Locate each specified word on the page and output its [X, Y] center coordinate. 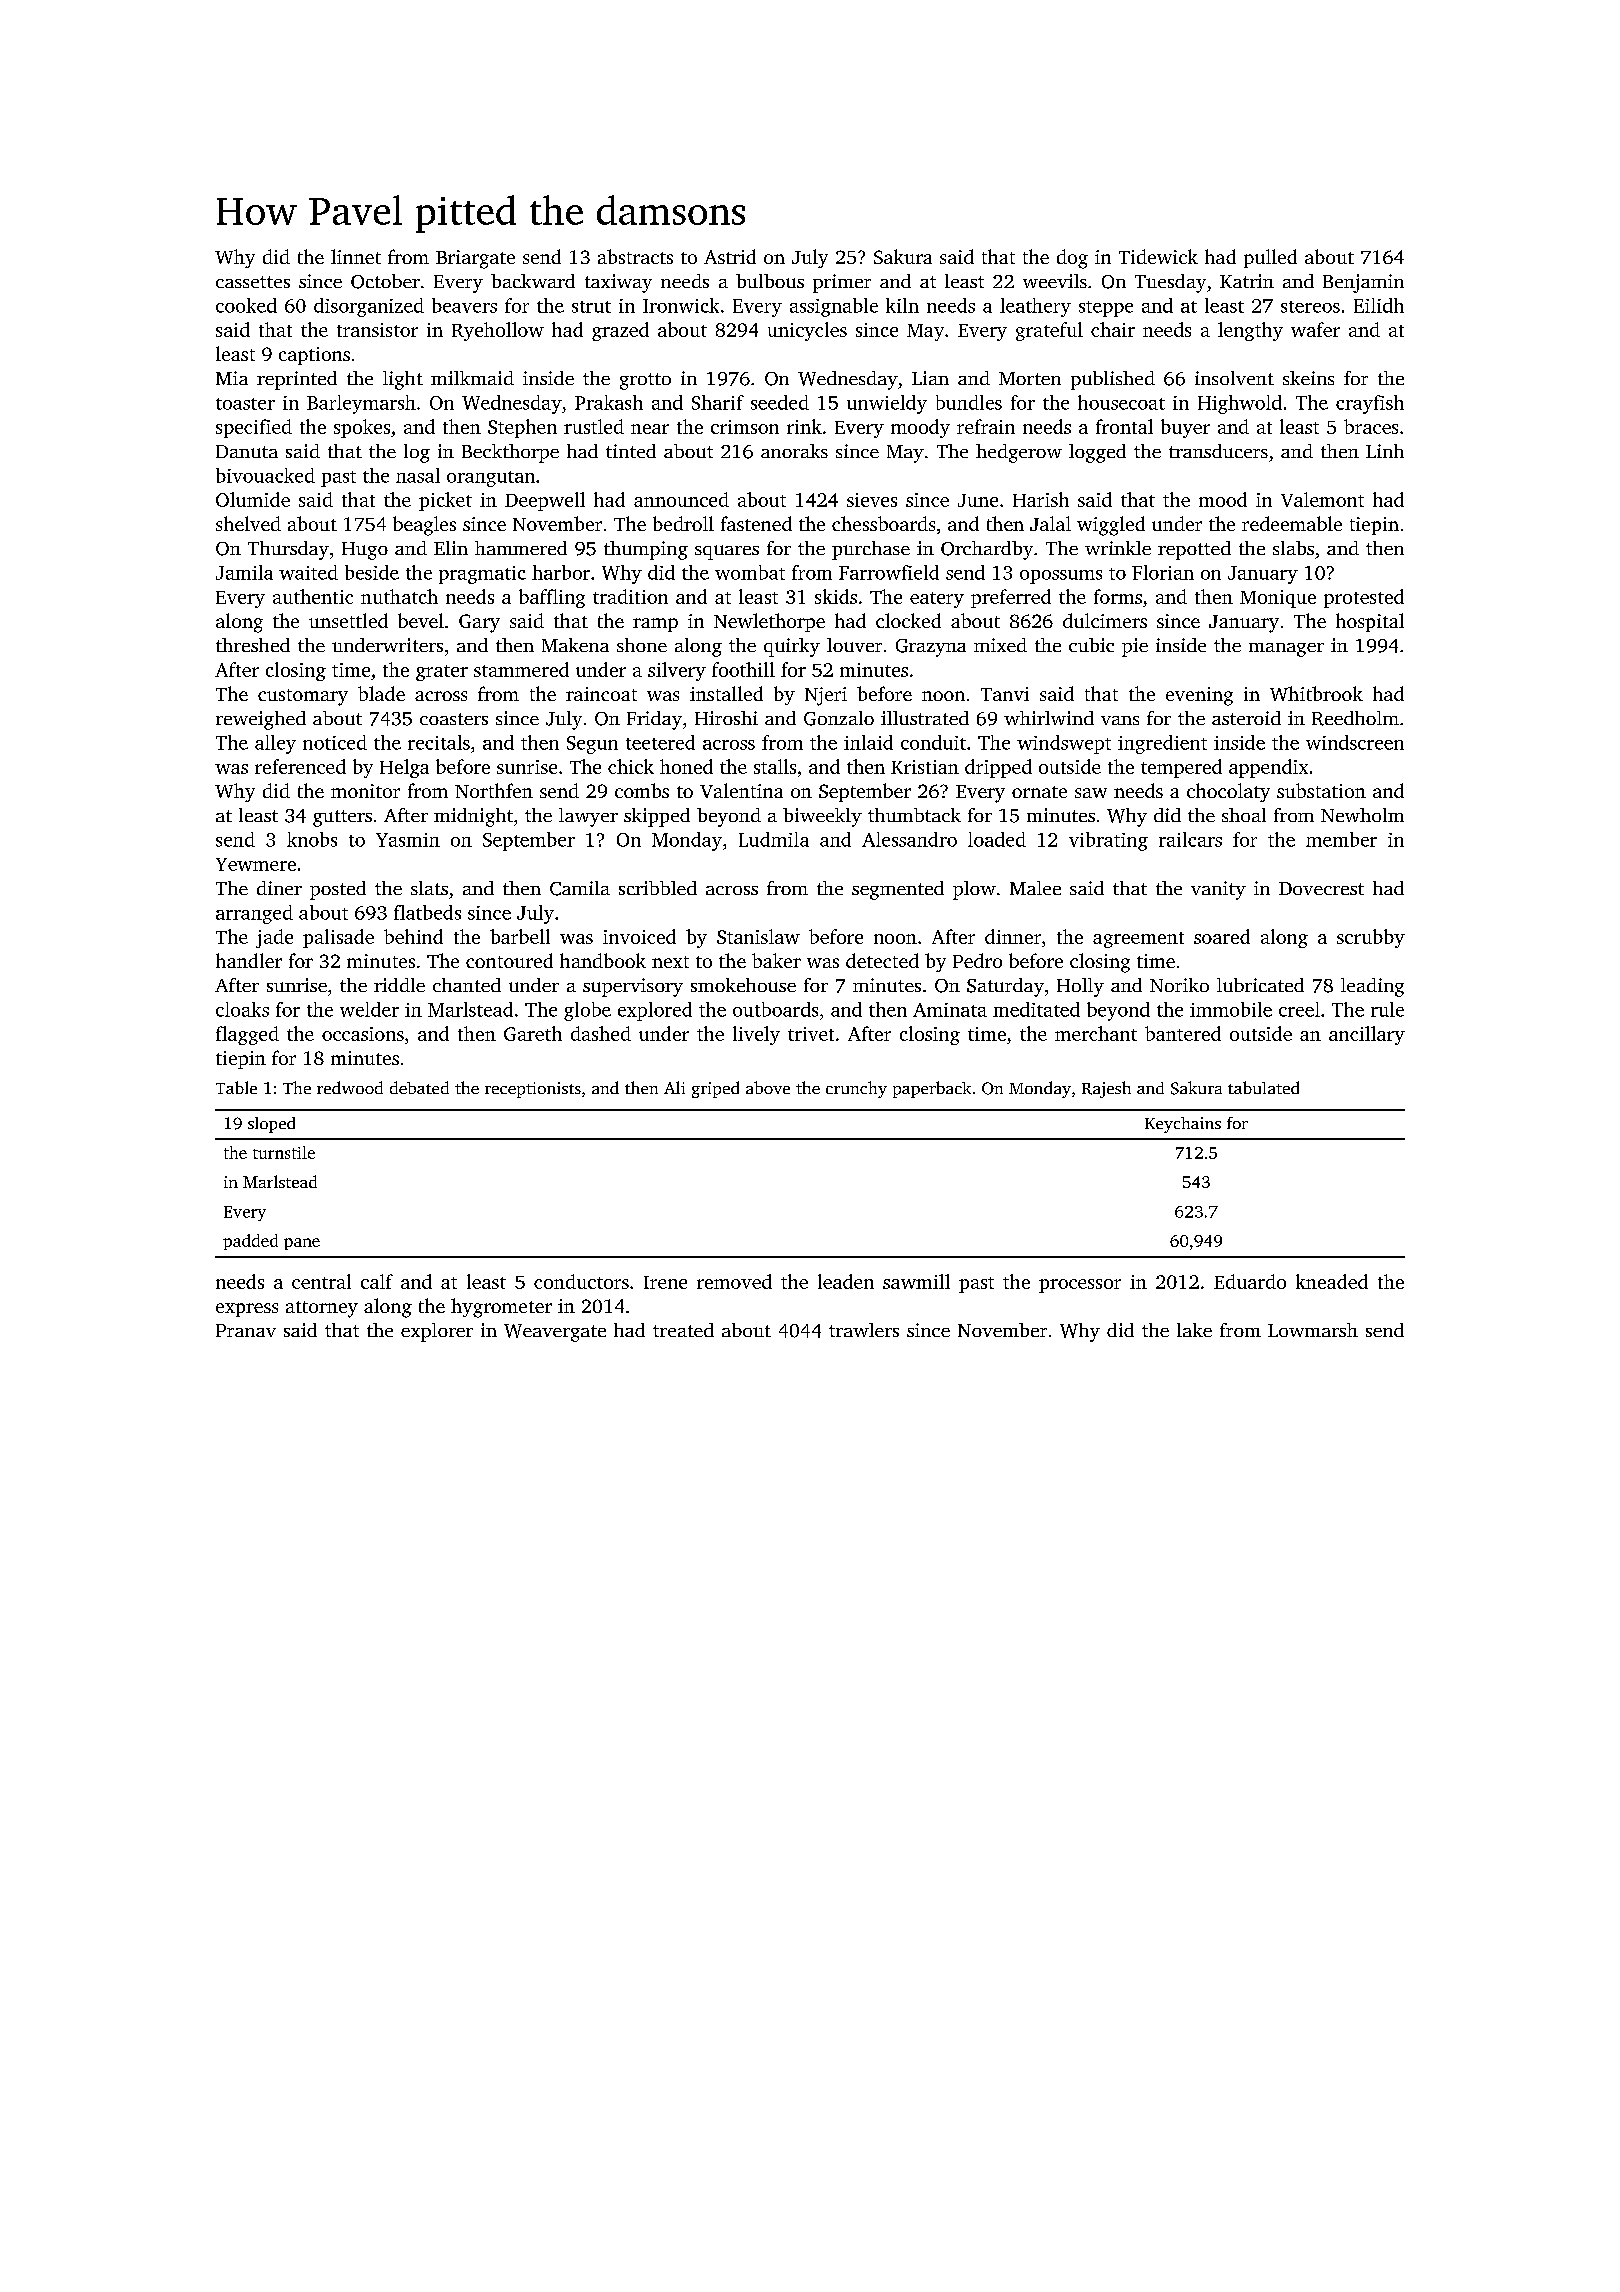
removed [734, 1281]
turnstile [284, 1152]
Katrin [1247, 281]
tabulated [1263, 1087]
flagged [247, 1035]
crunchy [856, 1089]
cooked [246, 305]
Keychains [1183, 1125]
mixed [1000, 645]
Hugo [365, 551]
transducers [1218, 451]
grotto [645, 381]
